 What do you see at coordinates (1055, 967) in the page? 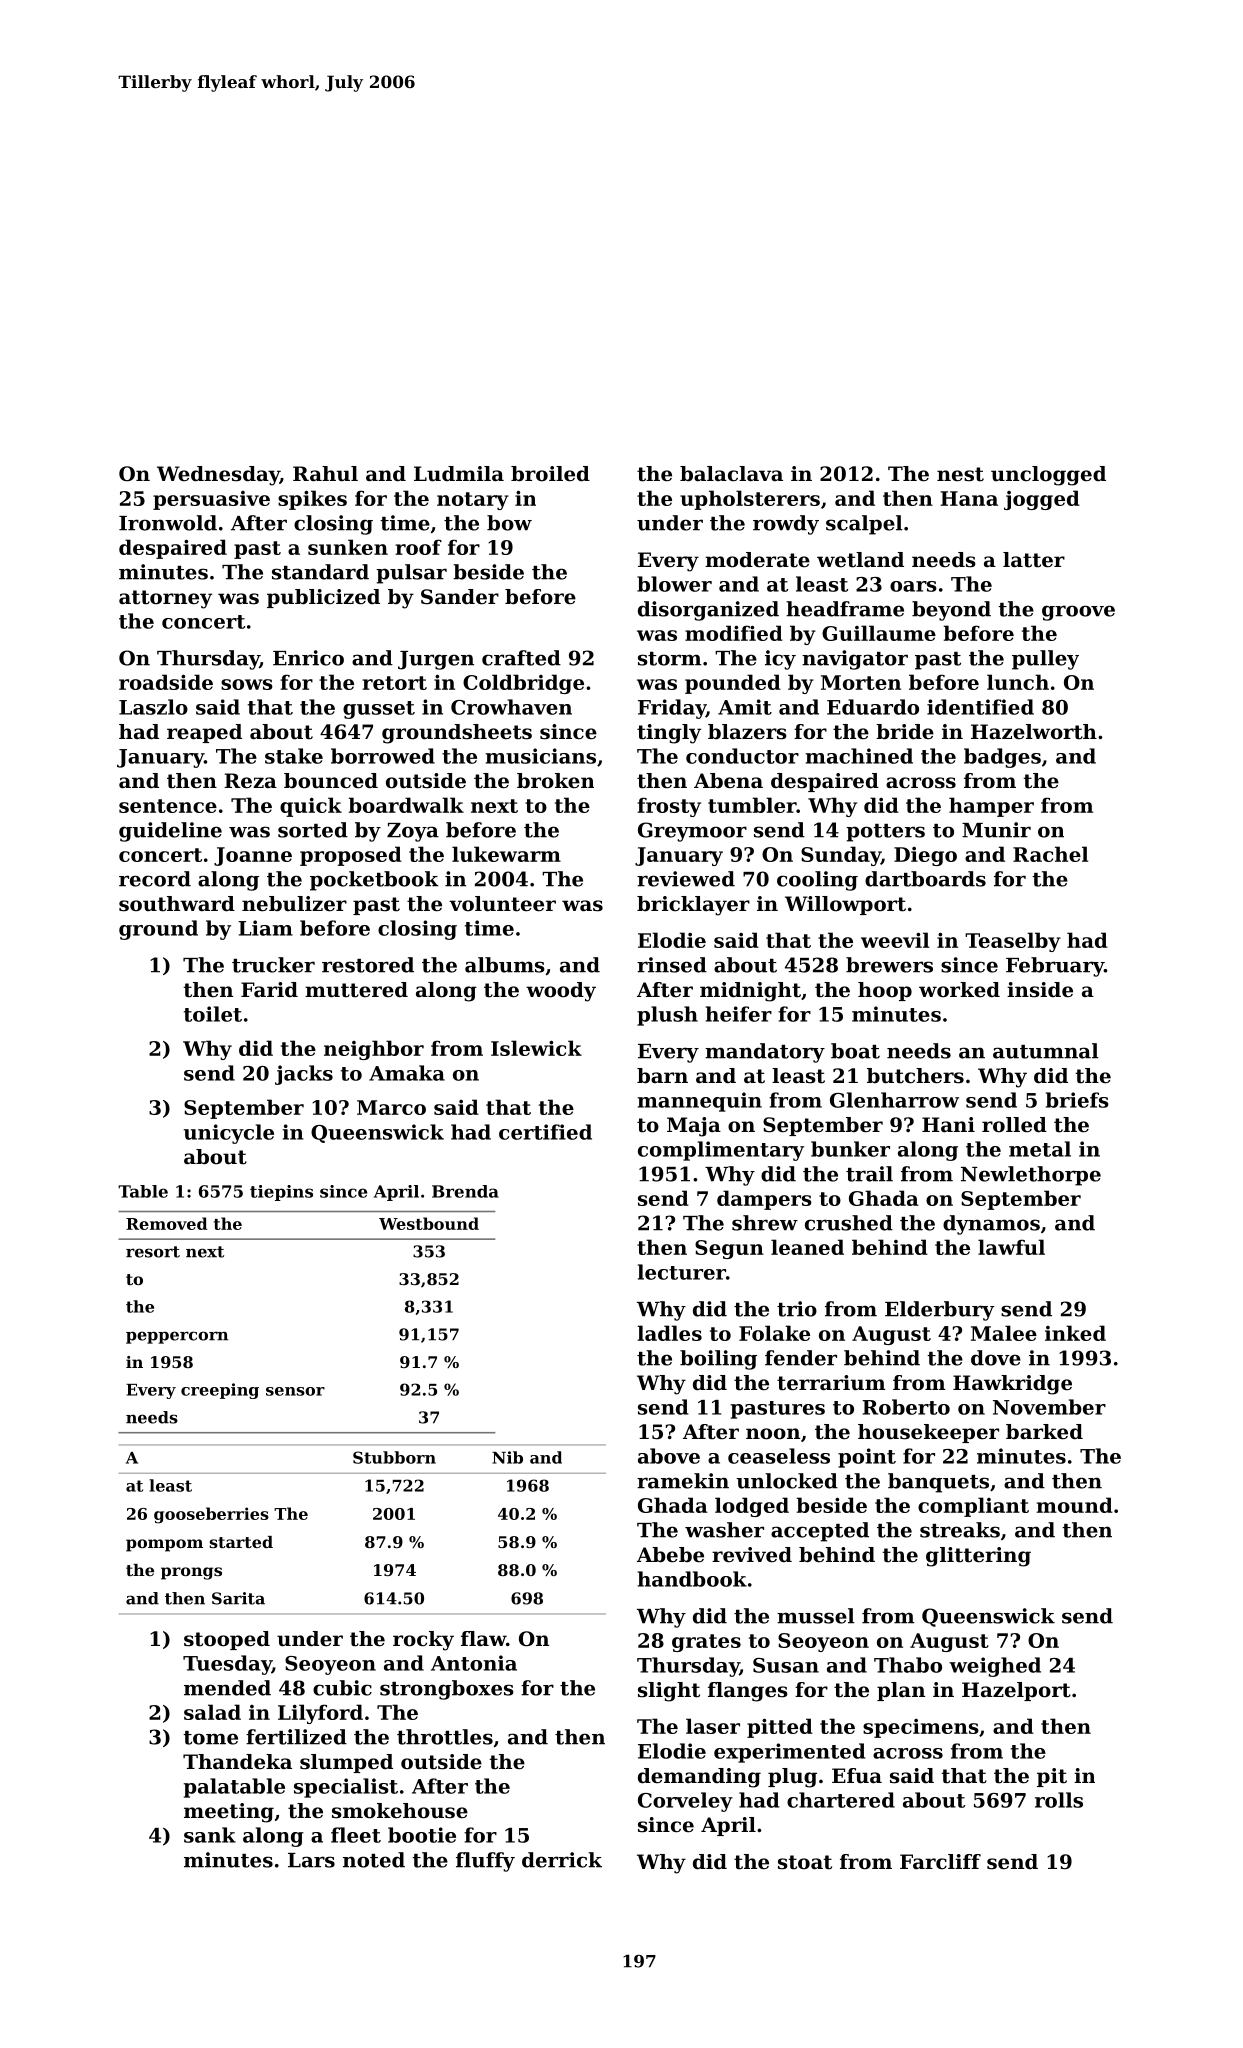
I see `February` at bounding box center [1055, 967].
